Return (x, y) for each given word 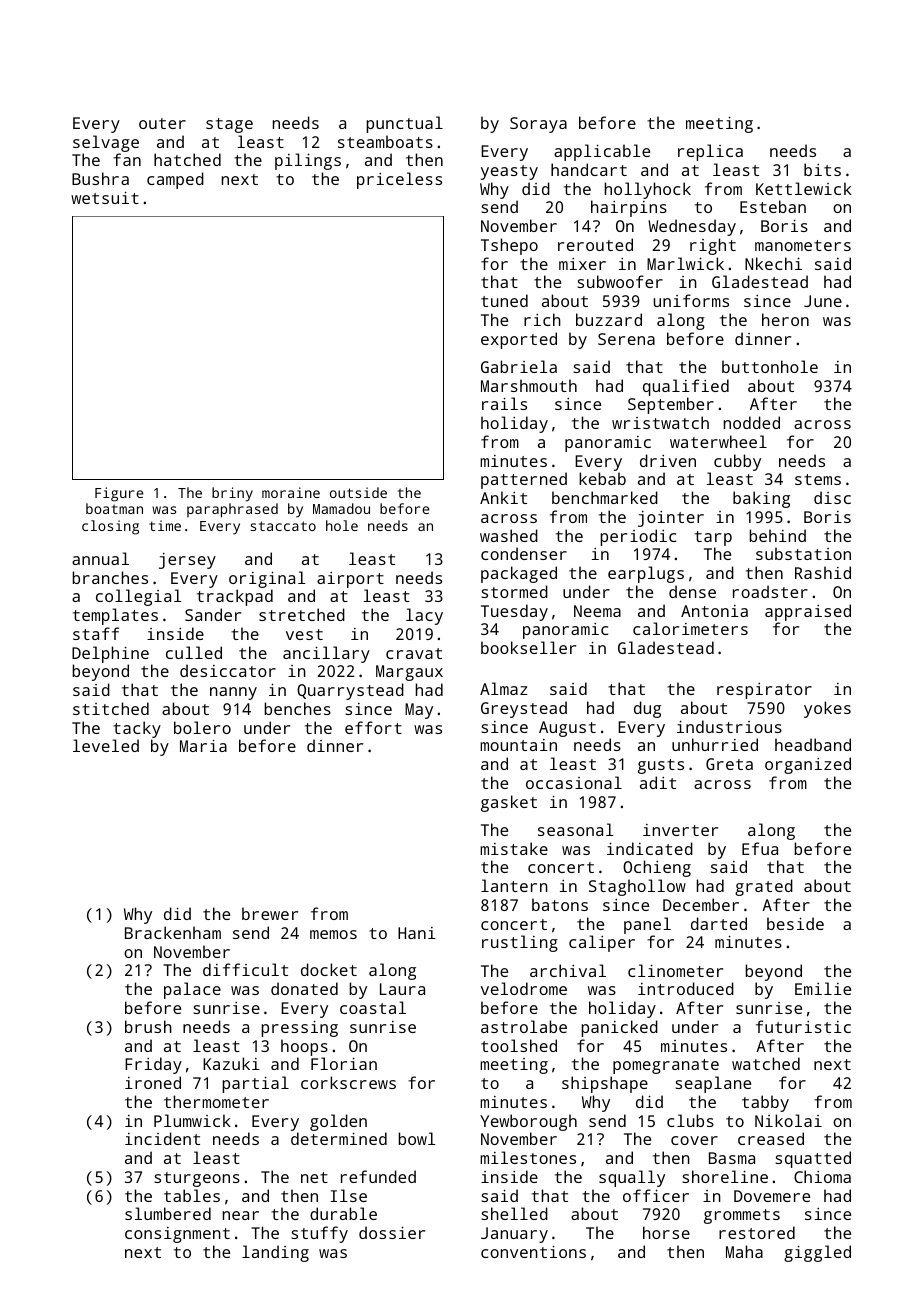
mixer (582, 264)
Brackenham (173, 932)
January (514, 1235)
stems (818, 479)
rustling (520, 943)
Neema (597, 611)
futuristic (803, 1026)
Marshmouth (529, 385)
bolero (202, 727)
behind (777, 535)
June (823, 301)
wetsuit (105, 197)
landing (275, 1253)
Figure (119, 494)
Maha (744, 1251)
